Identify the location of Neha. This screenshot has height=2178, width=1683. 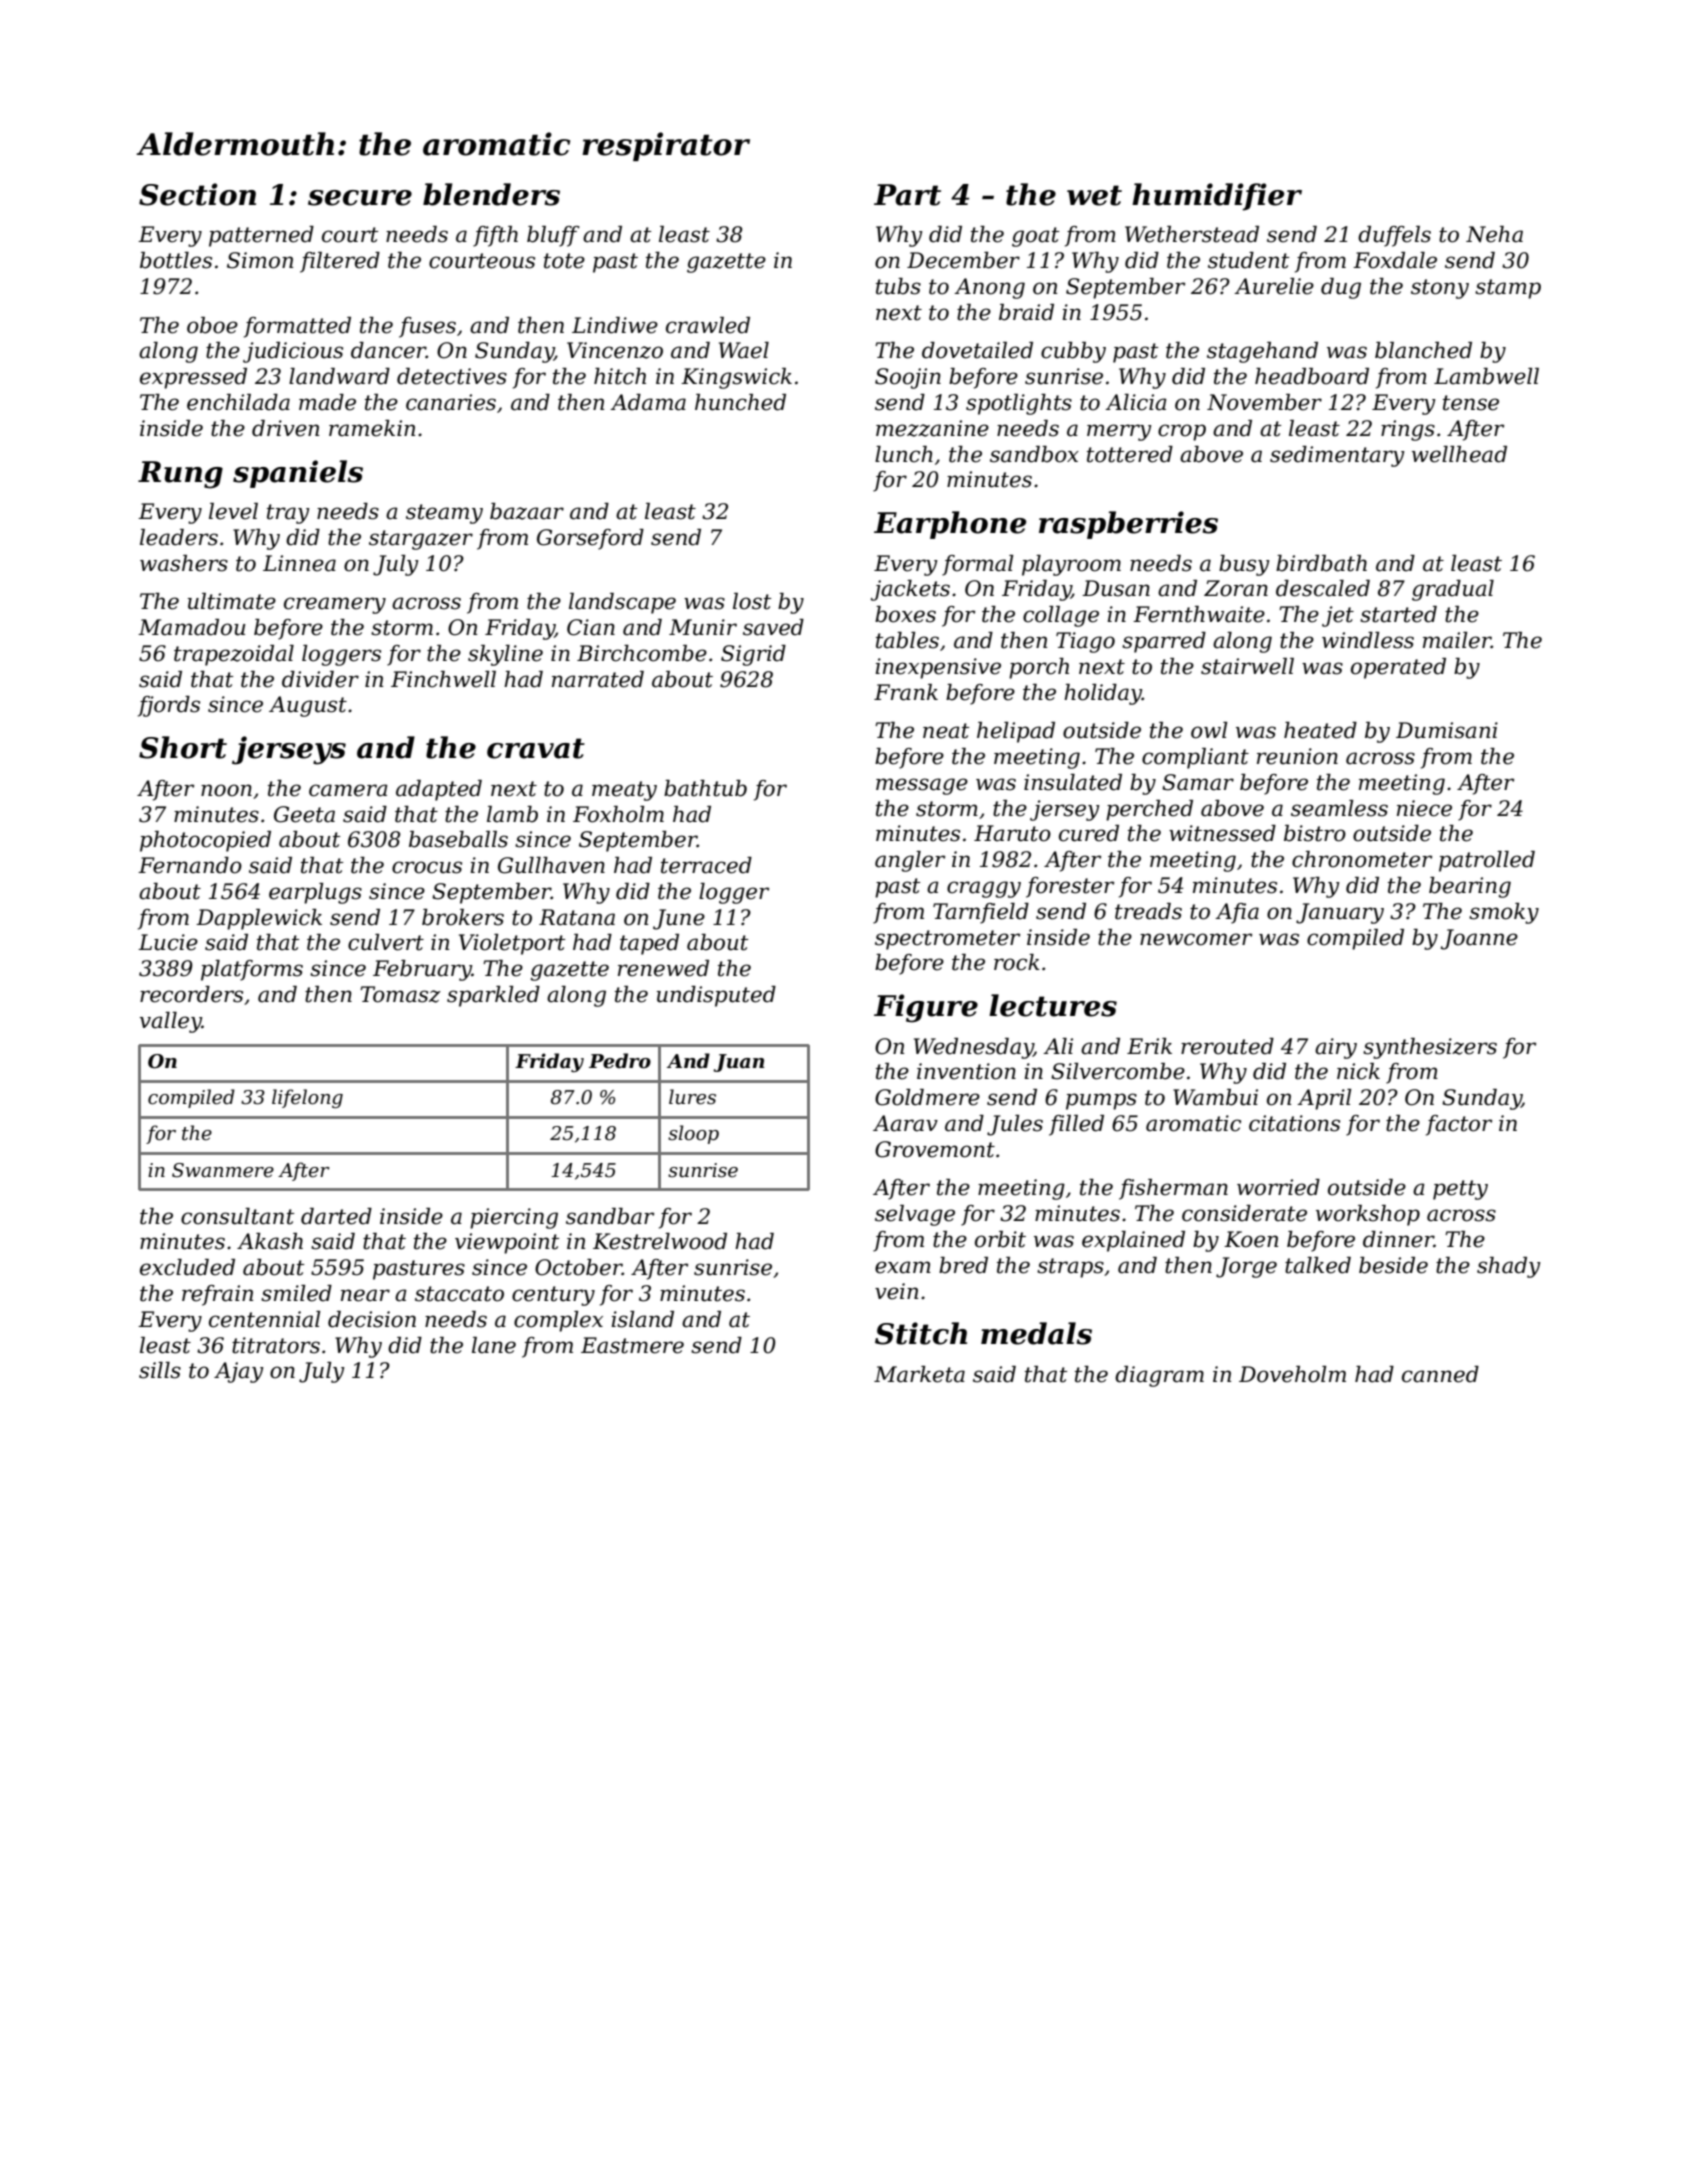
(1494, 234).
